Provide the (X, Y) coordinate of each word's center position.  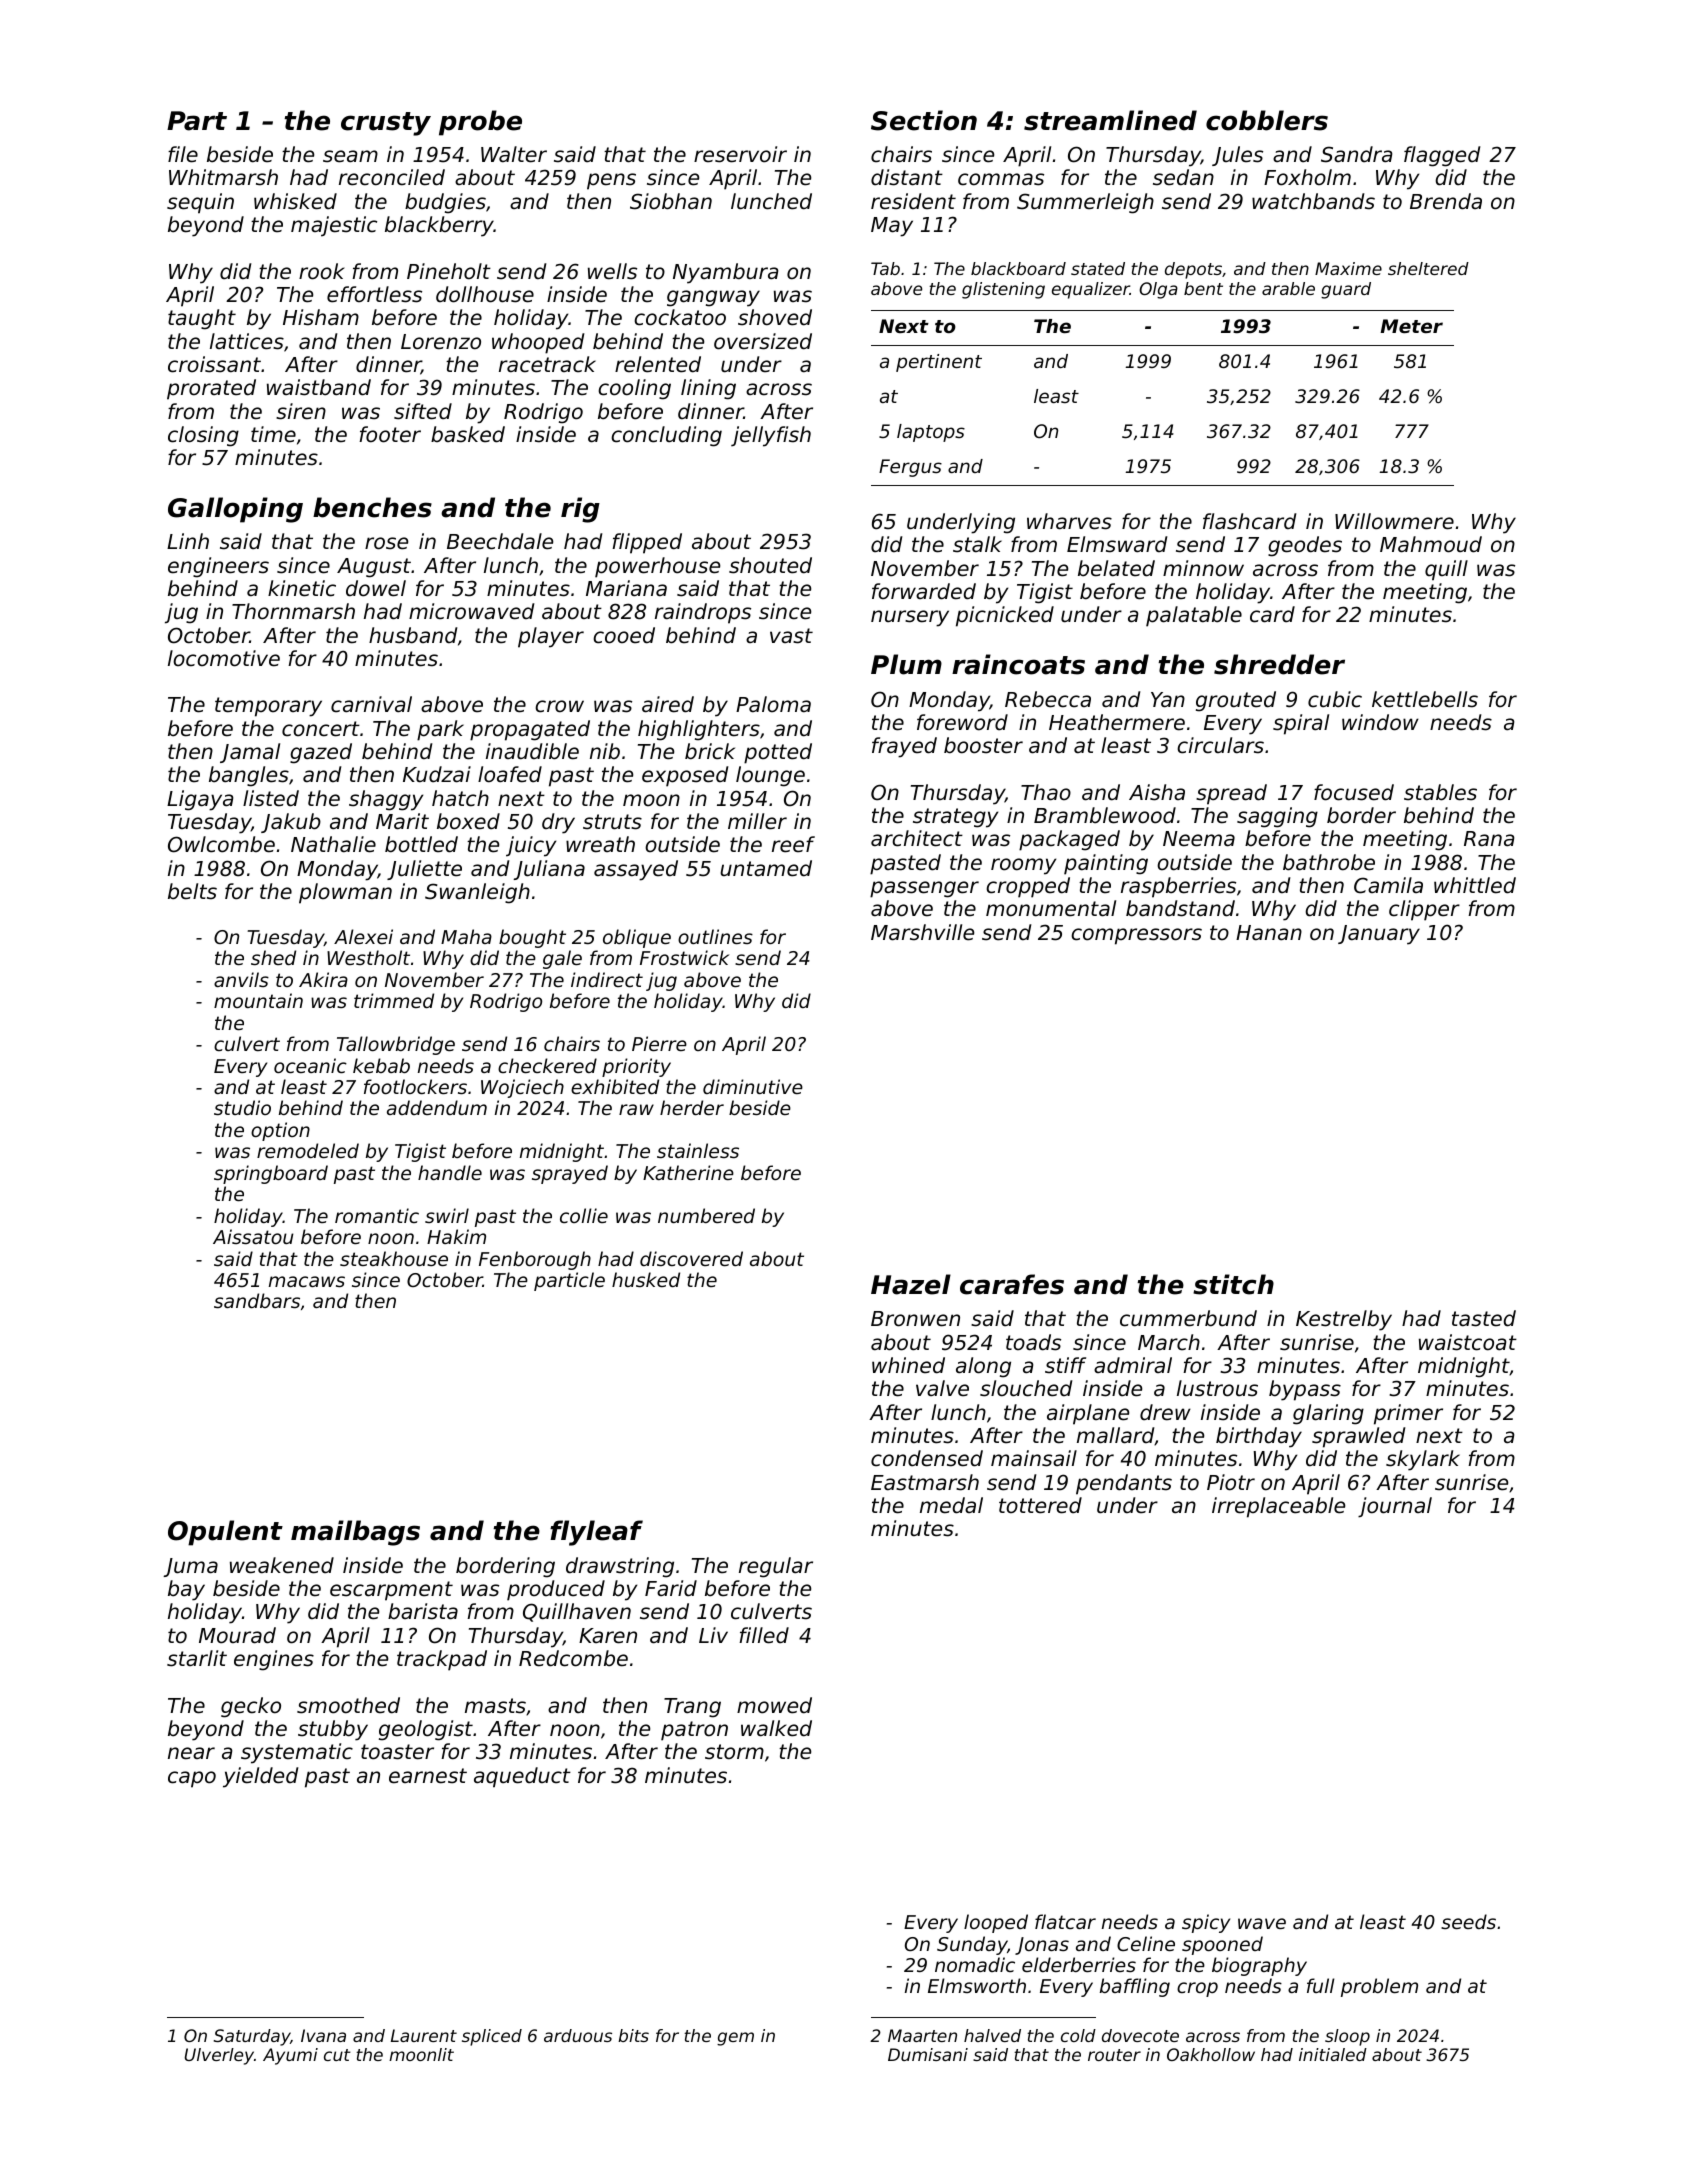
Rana (1489, 839)
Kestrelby (1344, 1320)
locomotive (224, 658)
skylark (1423, 1460)
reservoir (740, 154)
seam (350, 156)
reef (793, 844)
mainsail (1034, 1458)
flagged (1442, 156)
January (1379, 935)
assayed (636, 870)
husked (646, 1279)
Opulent (225, 1533)
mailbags (355, 1533)
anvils (241, 979)
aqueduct (522, 1777)
